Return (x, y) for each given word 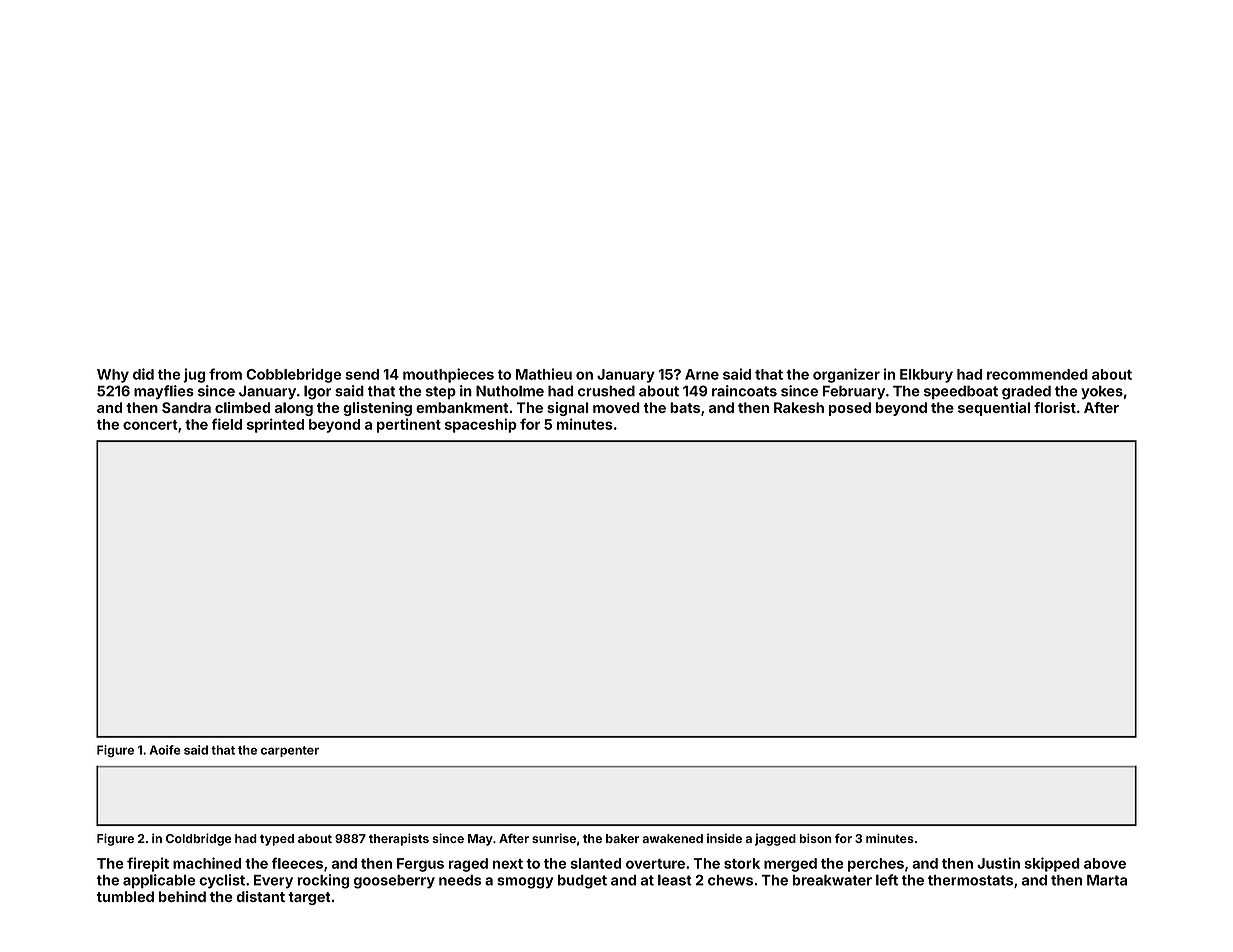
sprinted (275, 425)
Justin (998, 863)
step (441, 392)
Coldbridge (198, 839)
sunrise (554, 838)
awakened (672, 838)
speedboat (961, 392)
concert (150, 425)
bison (815, 838)
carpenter (290, 751)
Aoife (165, 750)
